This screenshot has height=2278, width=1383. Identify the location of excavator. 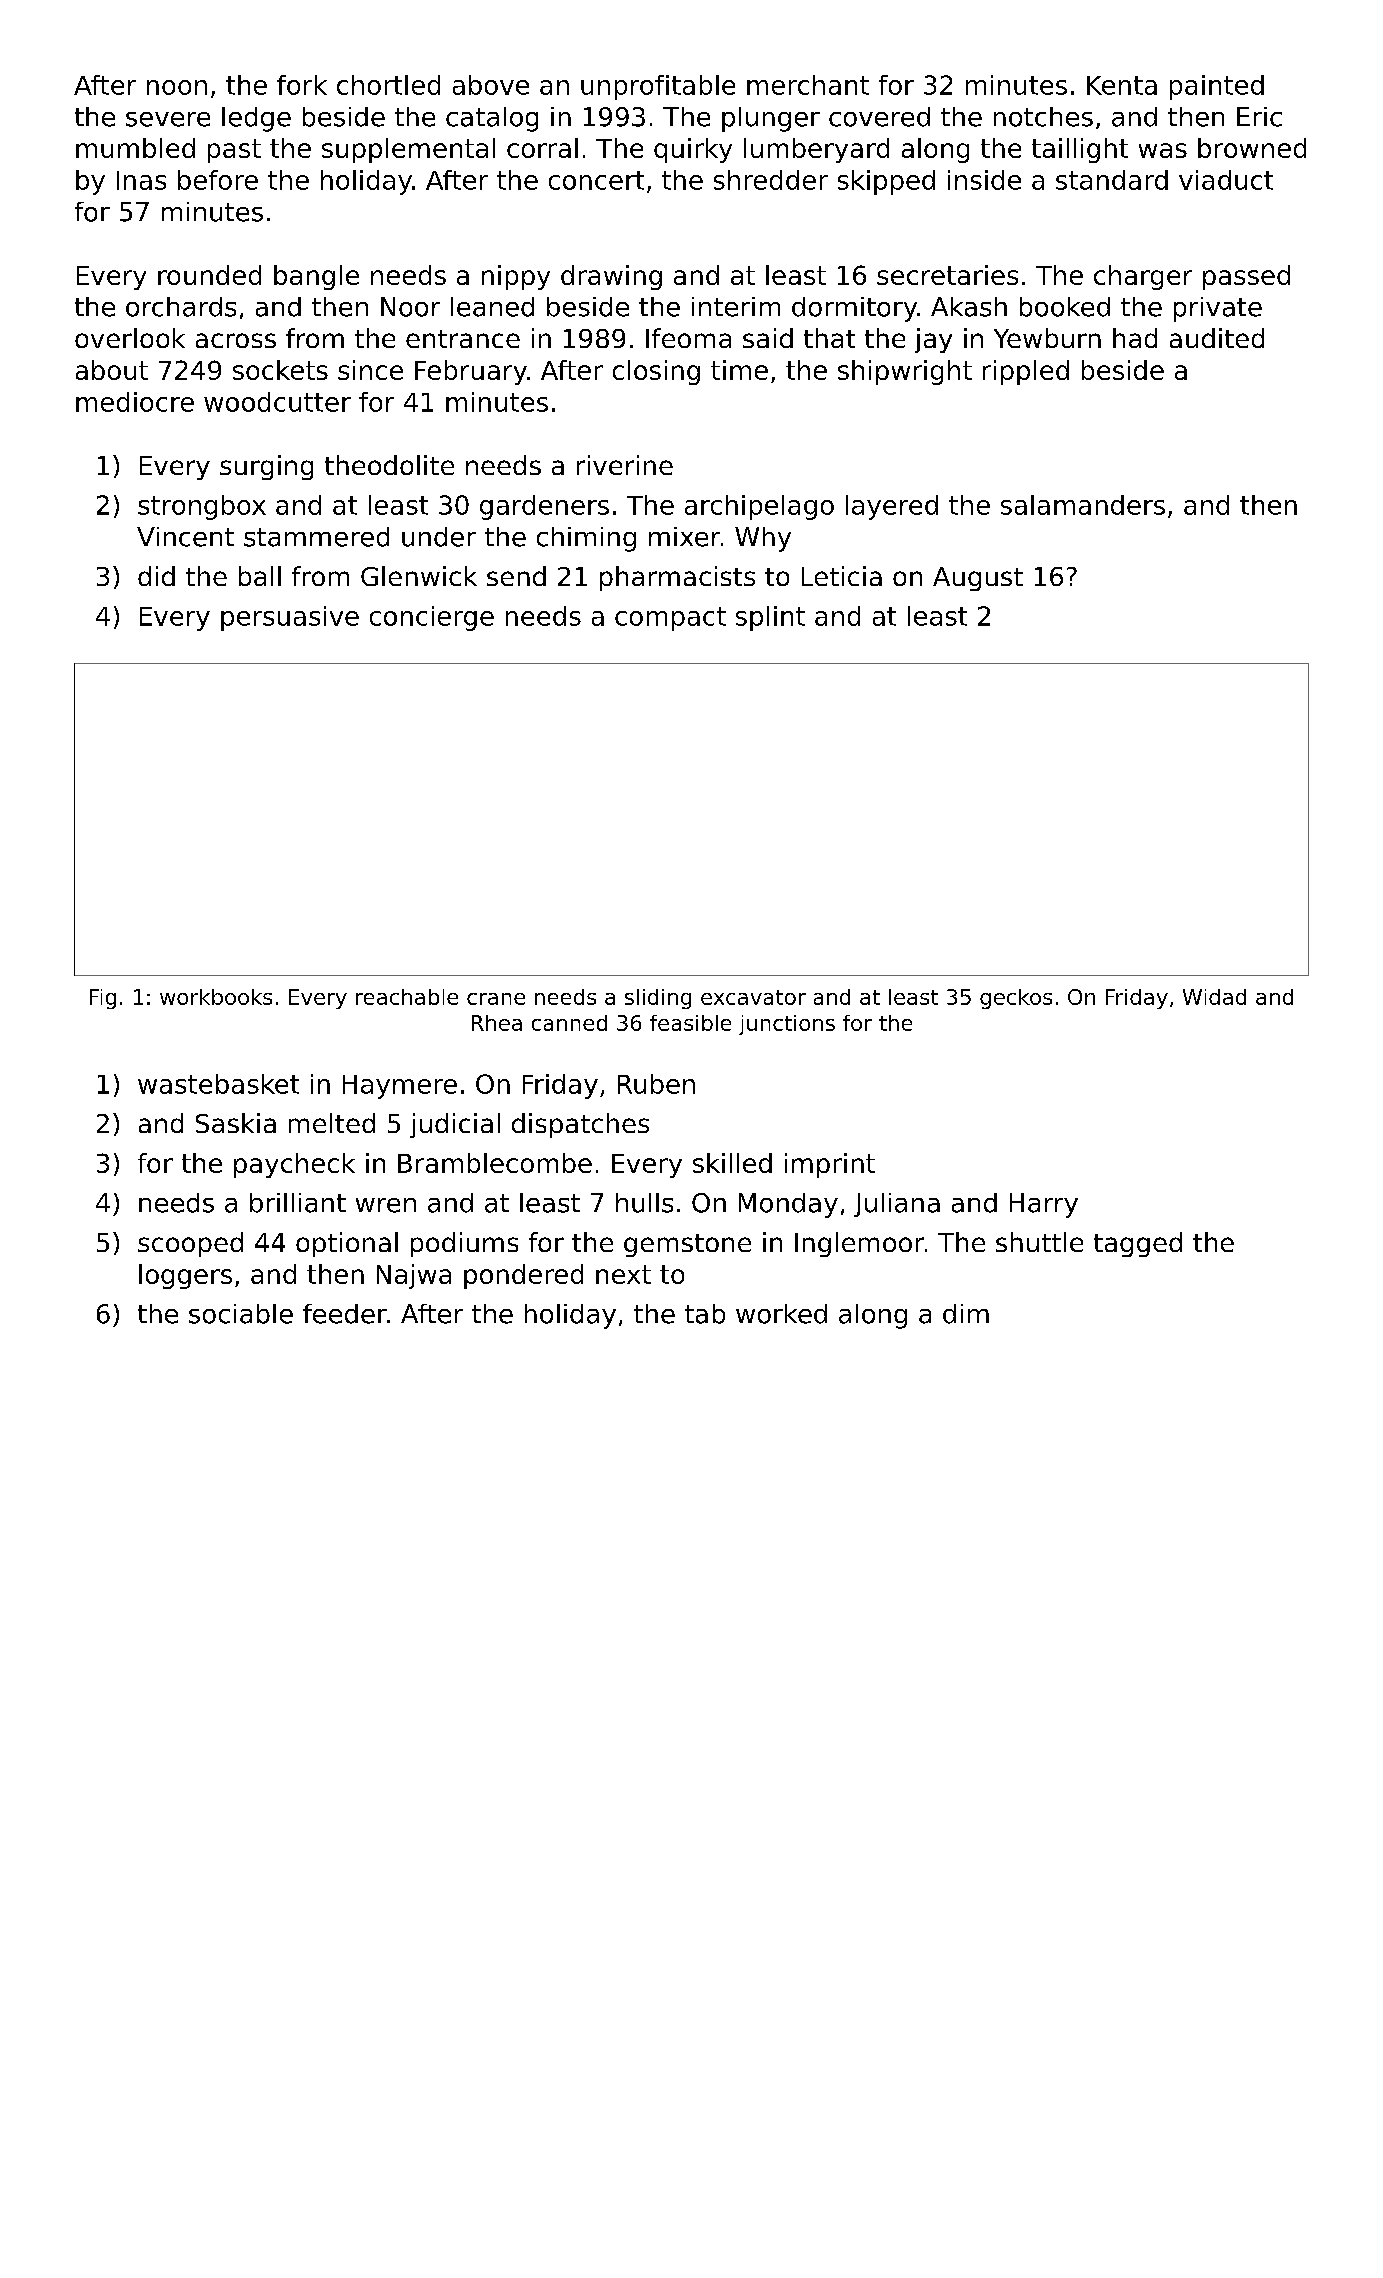
(753, 997).
